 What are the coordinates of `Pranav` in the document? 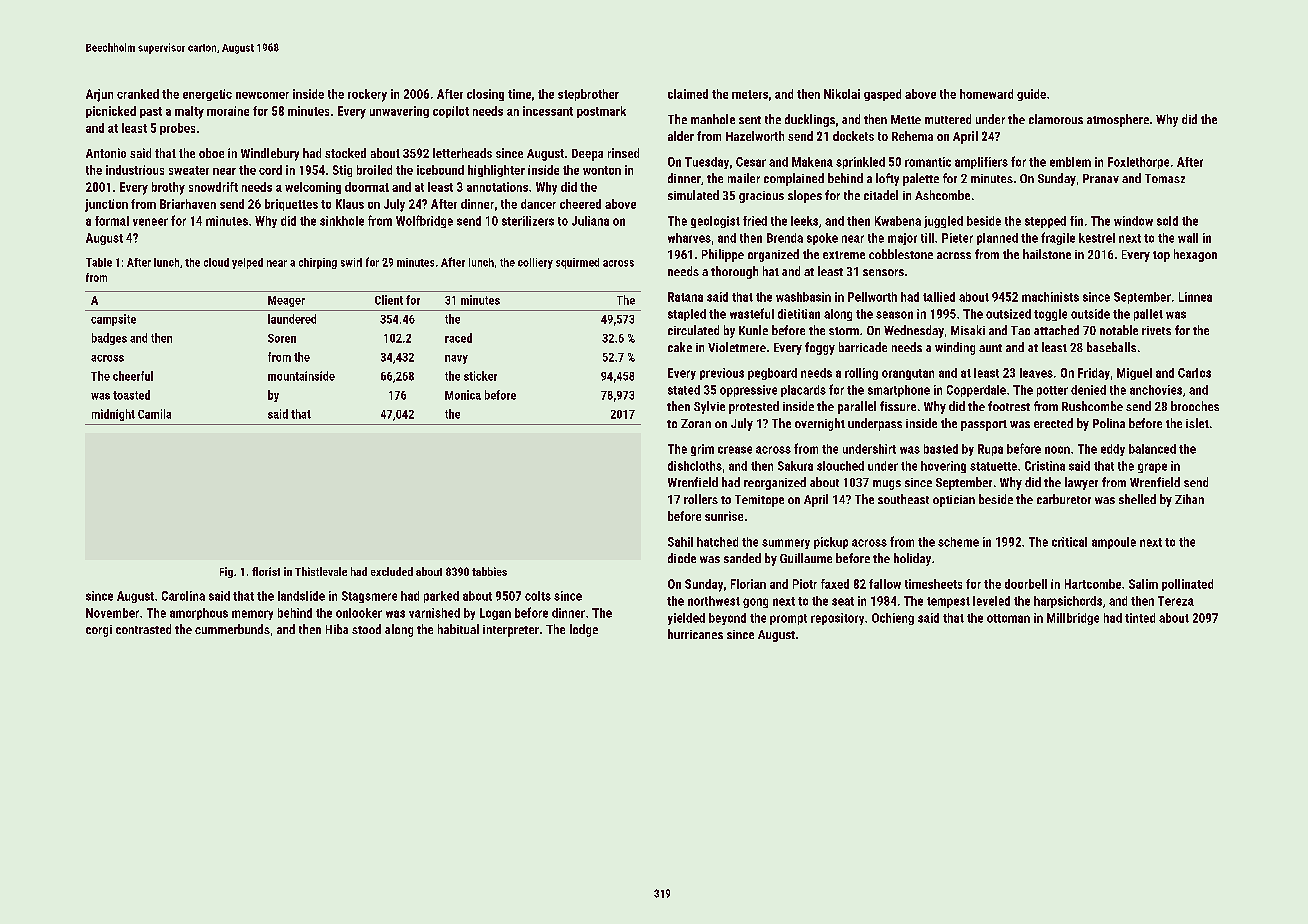 It's located at (1101, 178).
